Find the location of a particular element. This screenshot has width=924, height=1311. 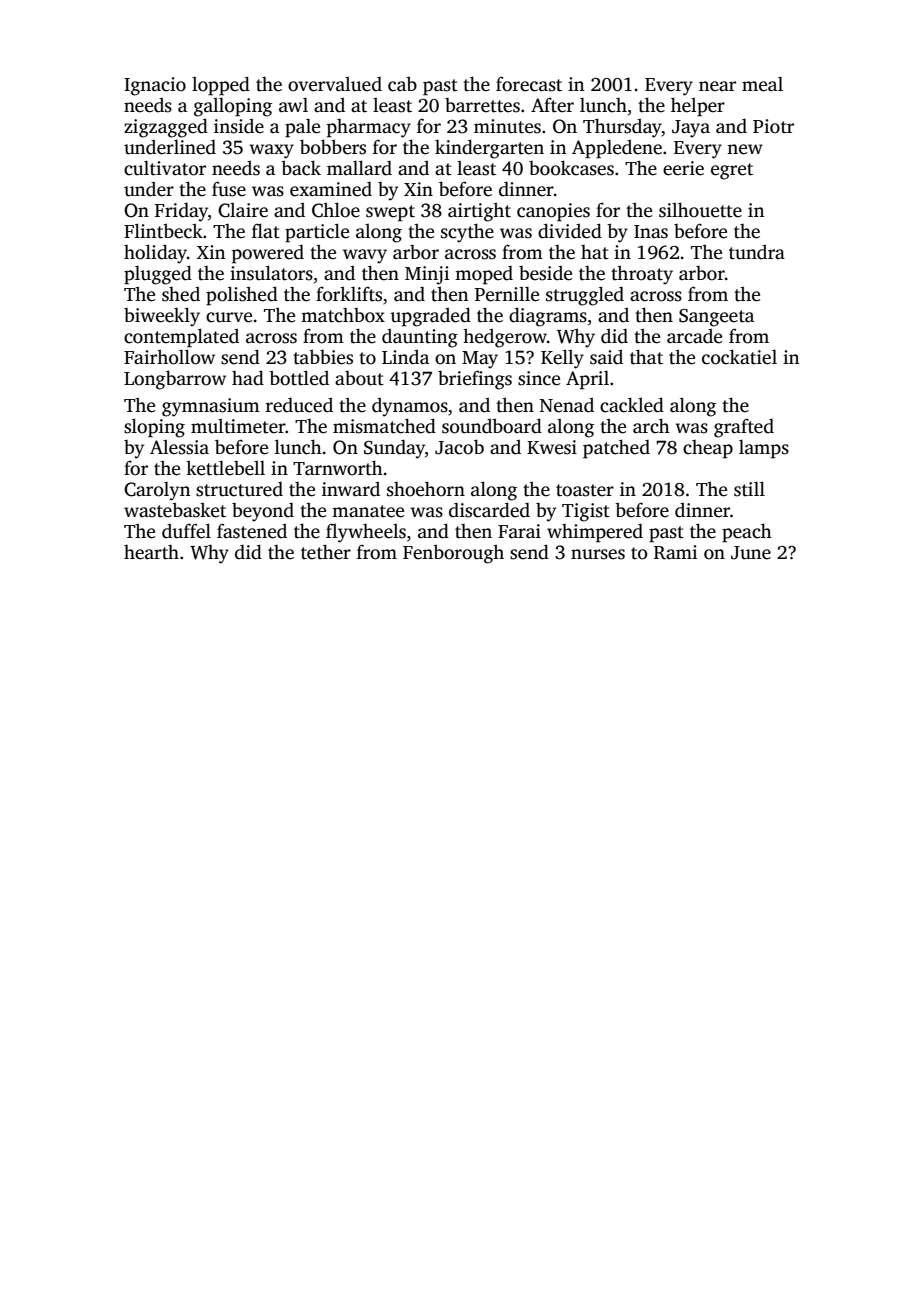

Fenborough is located at coordinates (453, 554).
